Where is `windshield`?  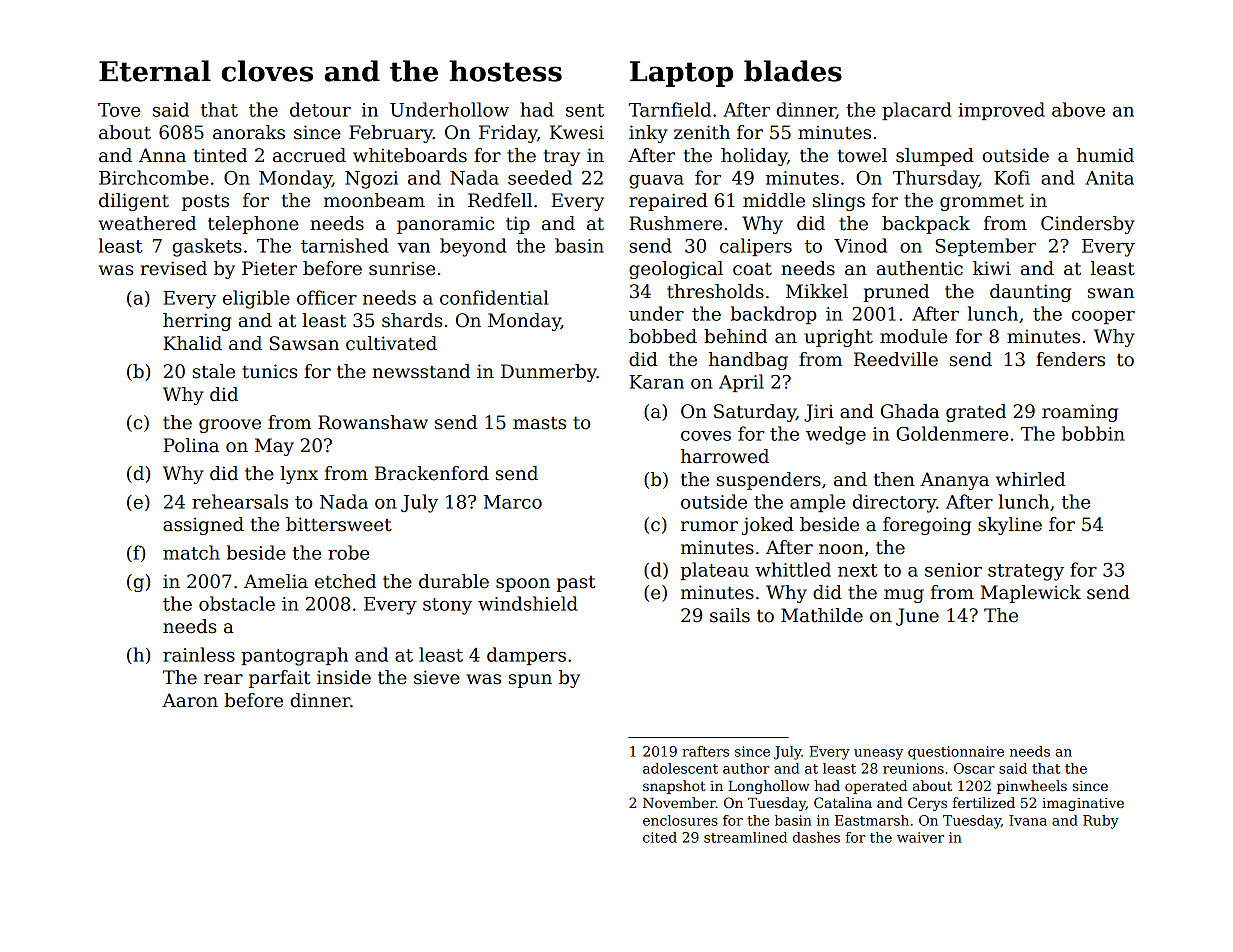
windshield is located at coordinates (528, 603).
